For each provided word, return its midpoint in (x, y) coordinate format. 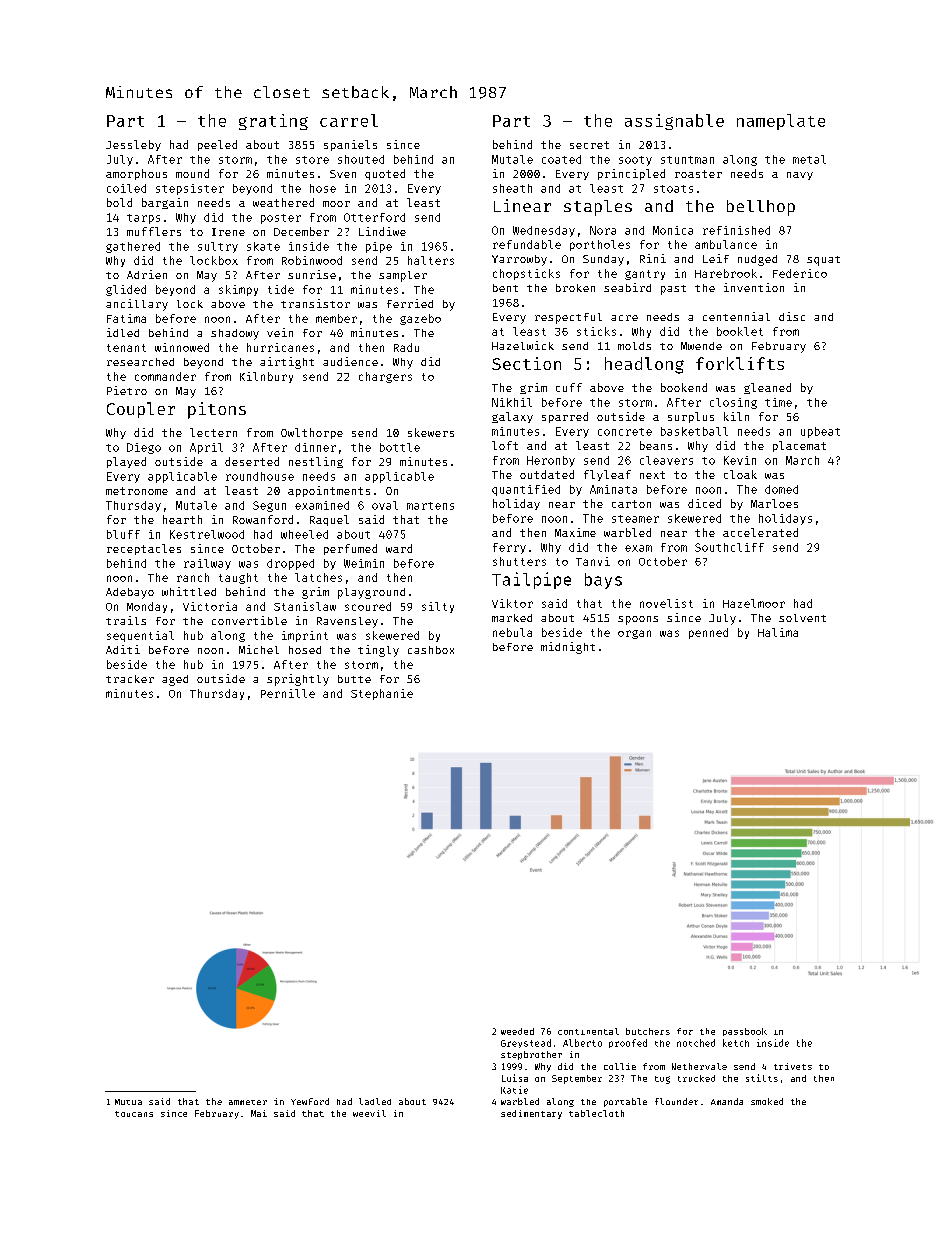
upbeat (820, 432)
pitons (217, 410)
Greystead (526, 1043)
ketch (736, 1043)
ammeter (248, 1102)
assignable (674, 122)
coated (561, 159)
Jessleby (133, 145)
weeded (517, 1031)
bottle (400, 447)
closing (733, 403)
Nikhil (512, 402)
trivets (793, 1066)
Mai (259, 1113)
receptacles (144, 549)
